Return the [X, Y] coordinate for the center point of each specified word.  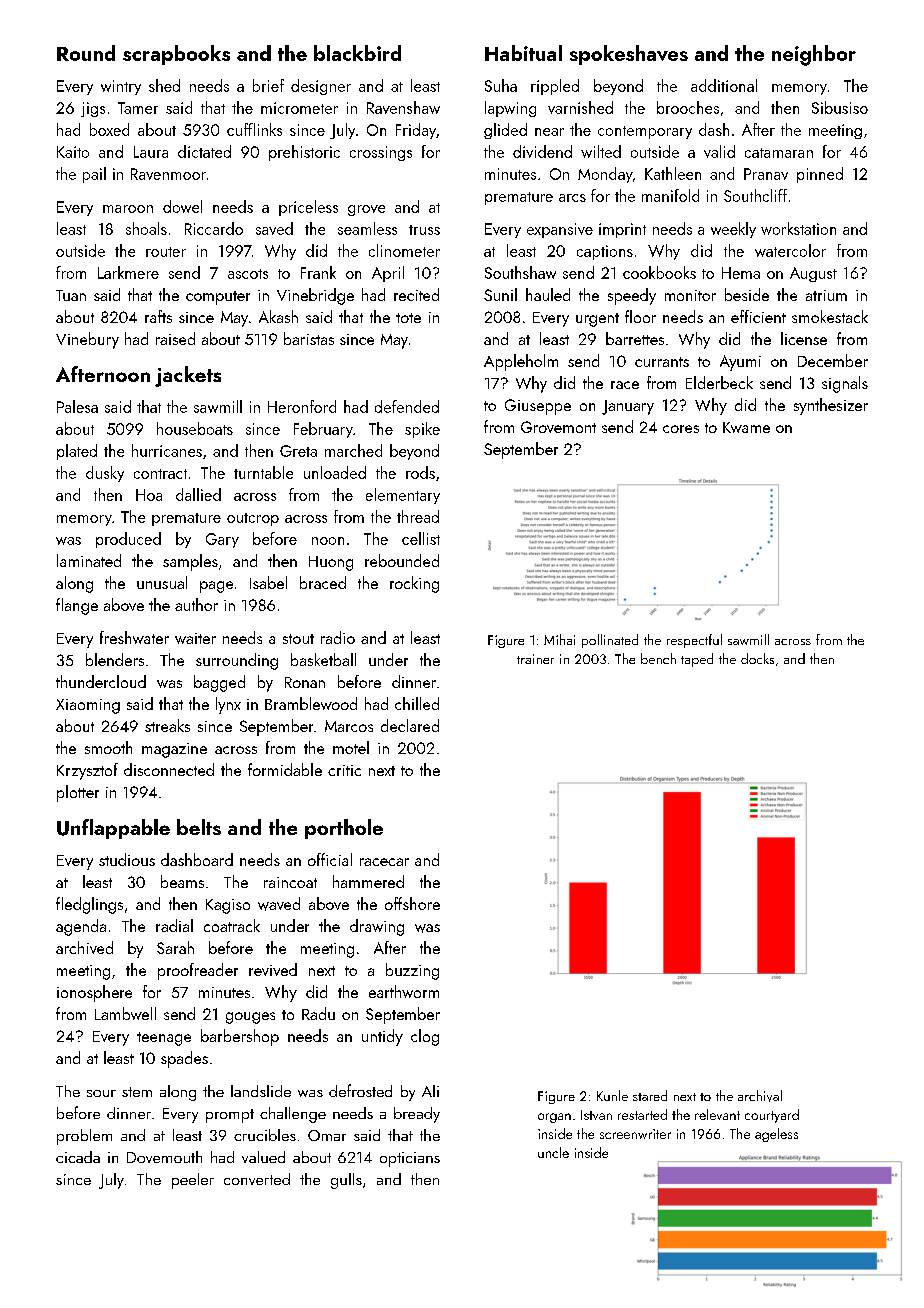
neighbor [814, 55]
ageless [776, 1135]
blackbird [357, 53]
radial [174, 925]
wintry [121, 87]
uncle [553, 1152]
